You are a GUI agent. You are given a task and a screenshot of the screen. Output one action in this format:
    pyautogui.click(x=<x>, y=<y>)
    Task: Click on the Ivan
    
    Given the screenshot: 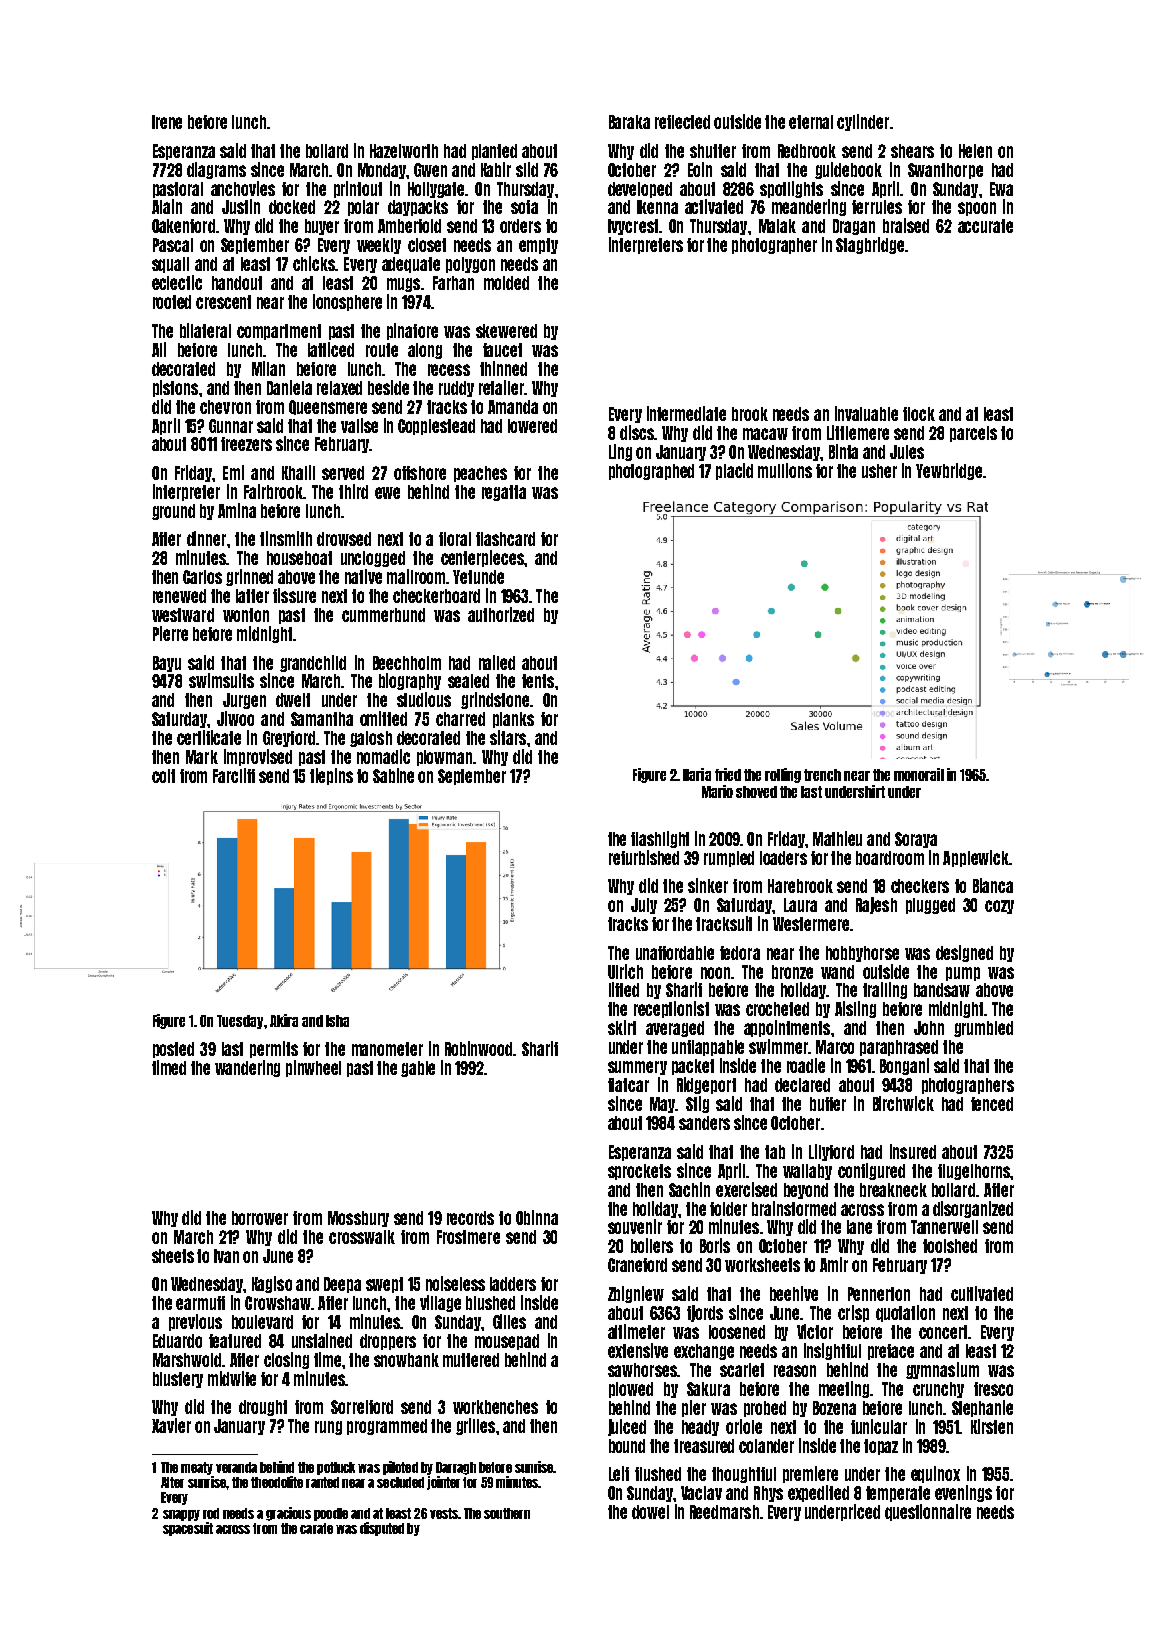 What is the action you would take?
    pyautogui.click(x=226, y=1256)
